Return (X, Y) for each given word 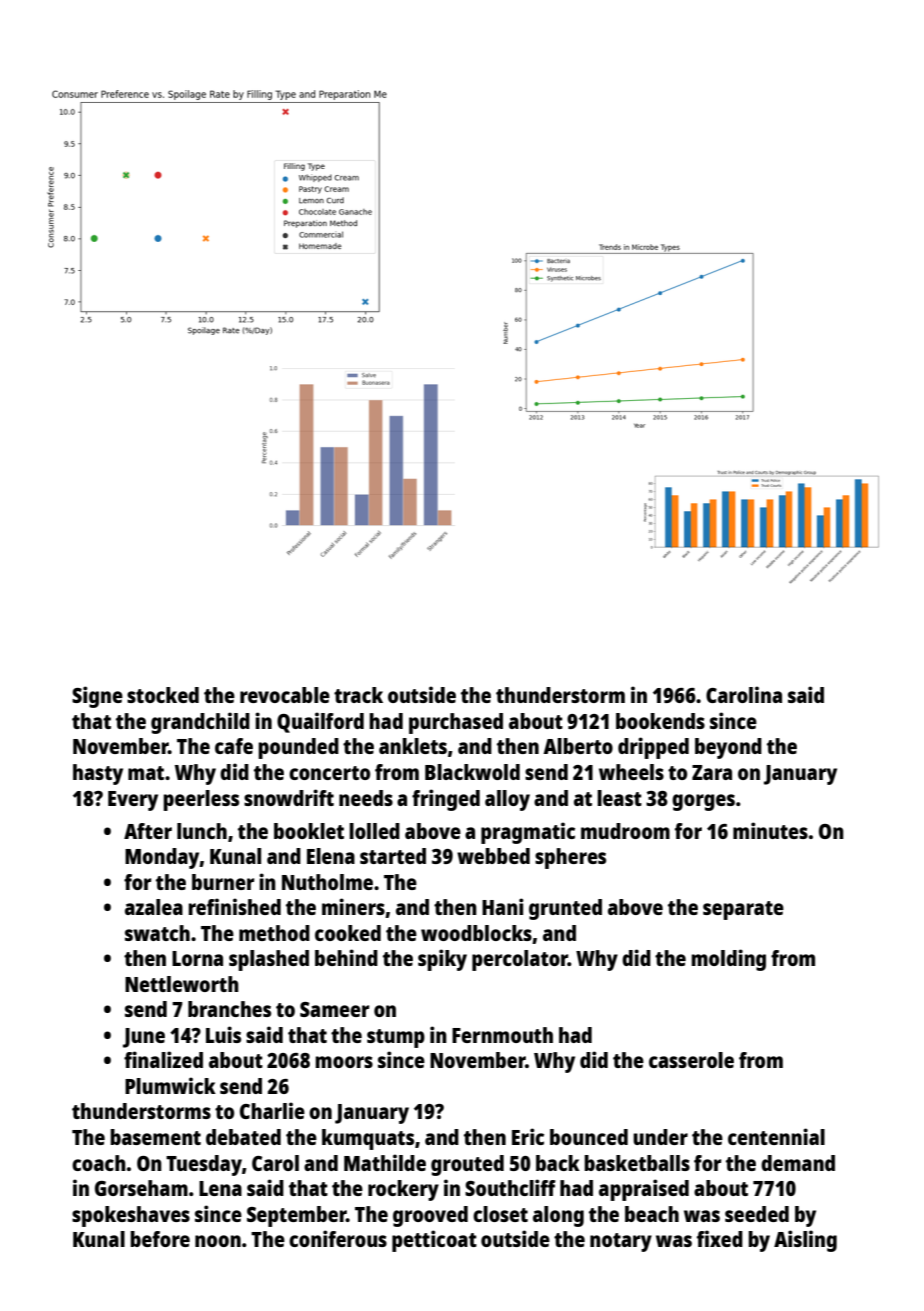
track (358, 695)
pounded (298, 748)
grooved (430, 1216)
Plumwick (170, 1085)
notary (621, 1242)
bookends (660, 721)
